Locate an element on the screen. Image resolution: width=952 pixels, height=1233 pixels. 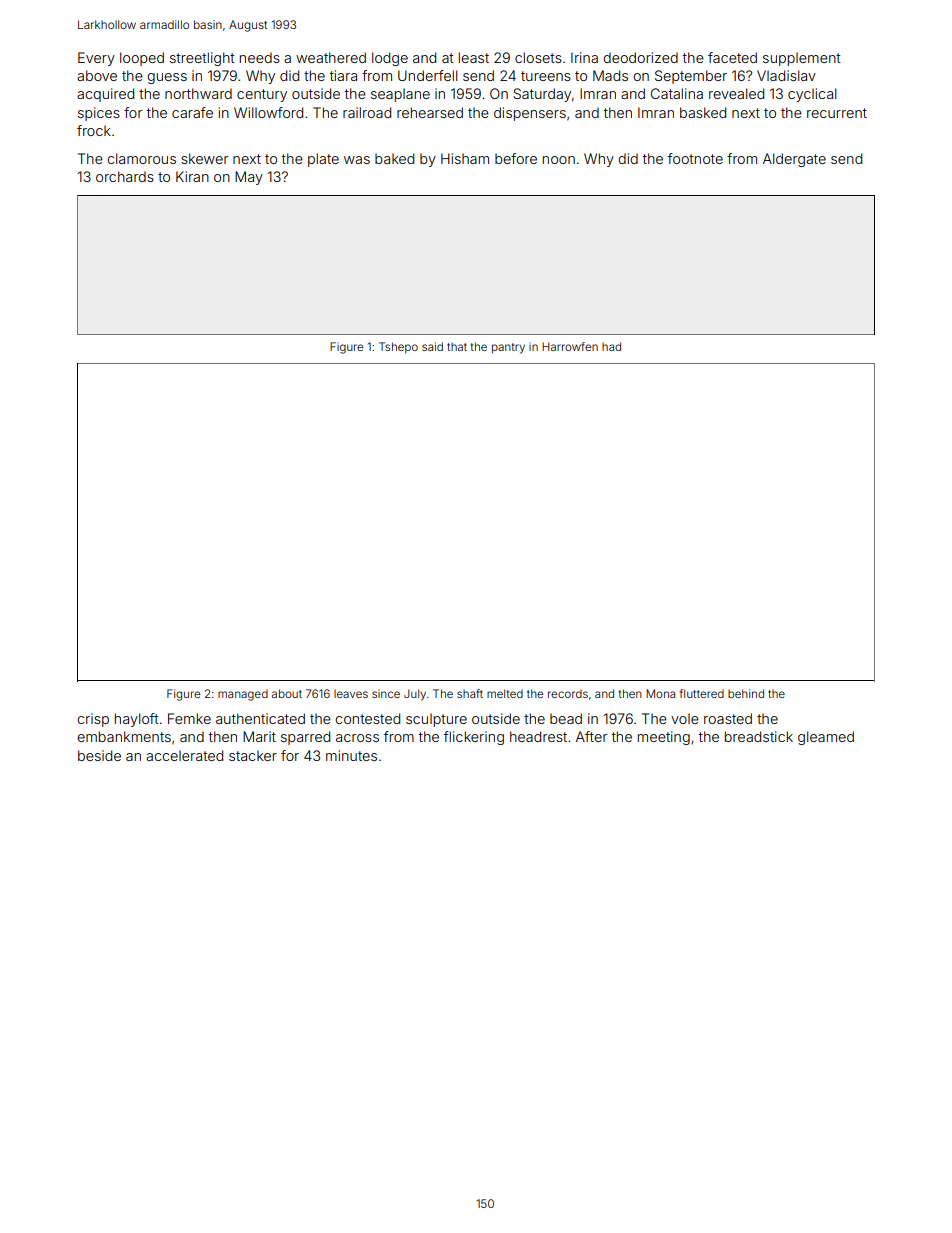
After is located at coordinates (591, 736).
